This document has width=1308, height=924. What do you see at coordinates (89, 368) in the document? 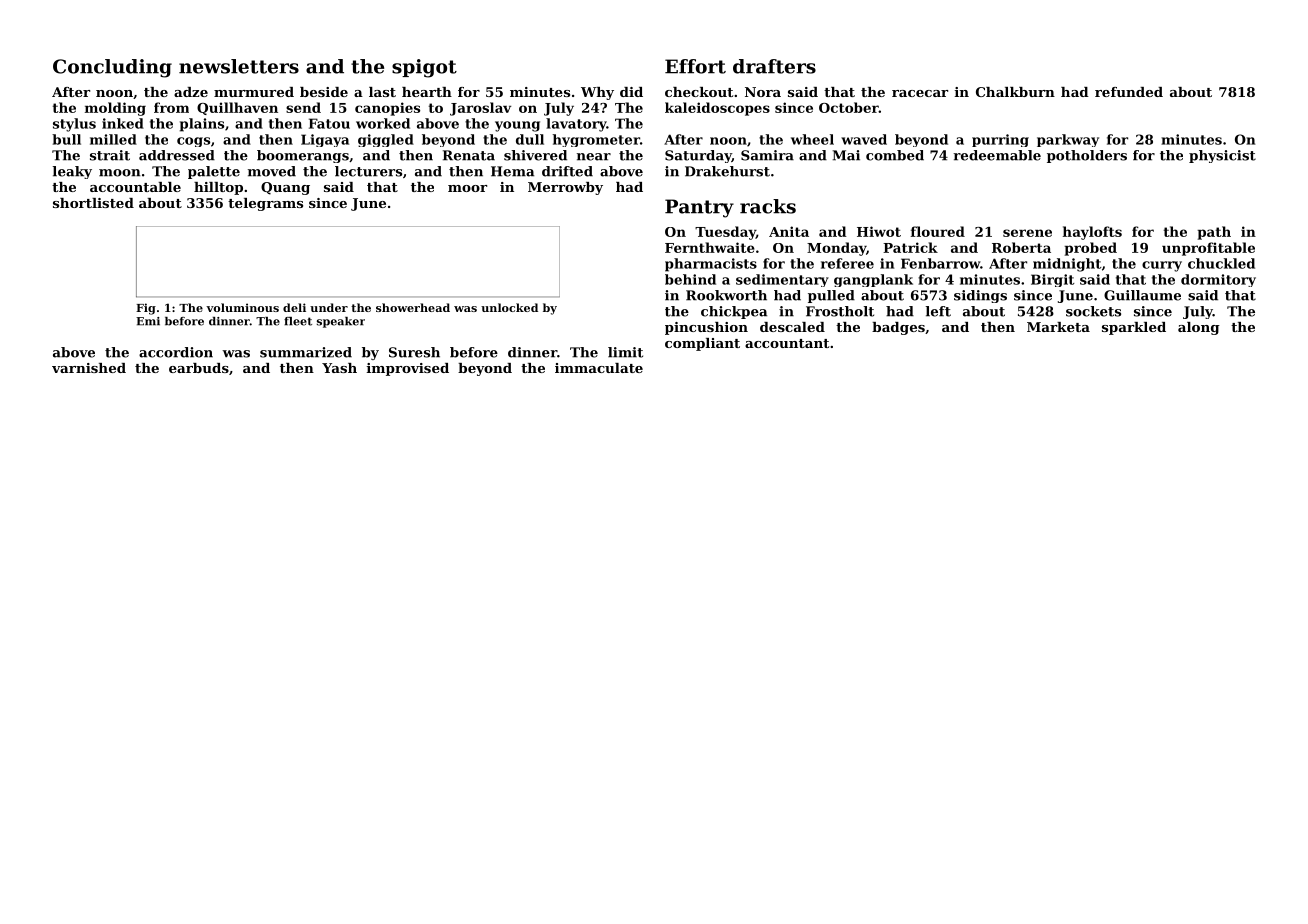
I see `varnished` at bounding box center [89, 368].
